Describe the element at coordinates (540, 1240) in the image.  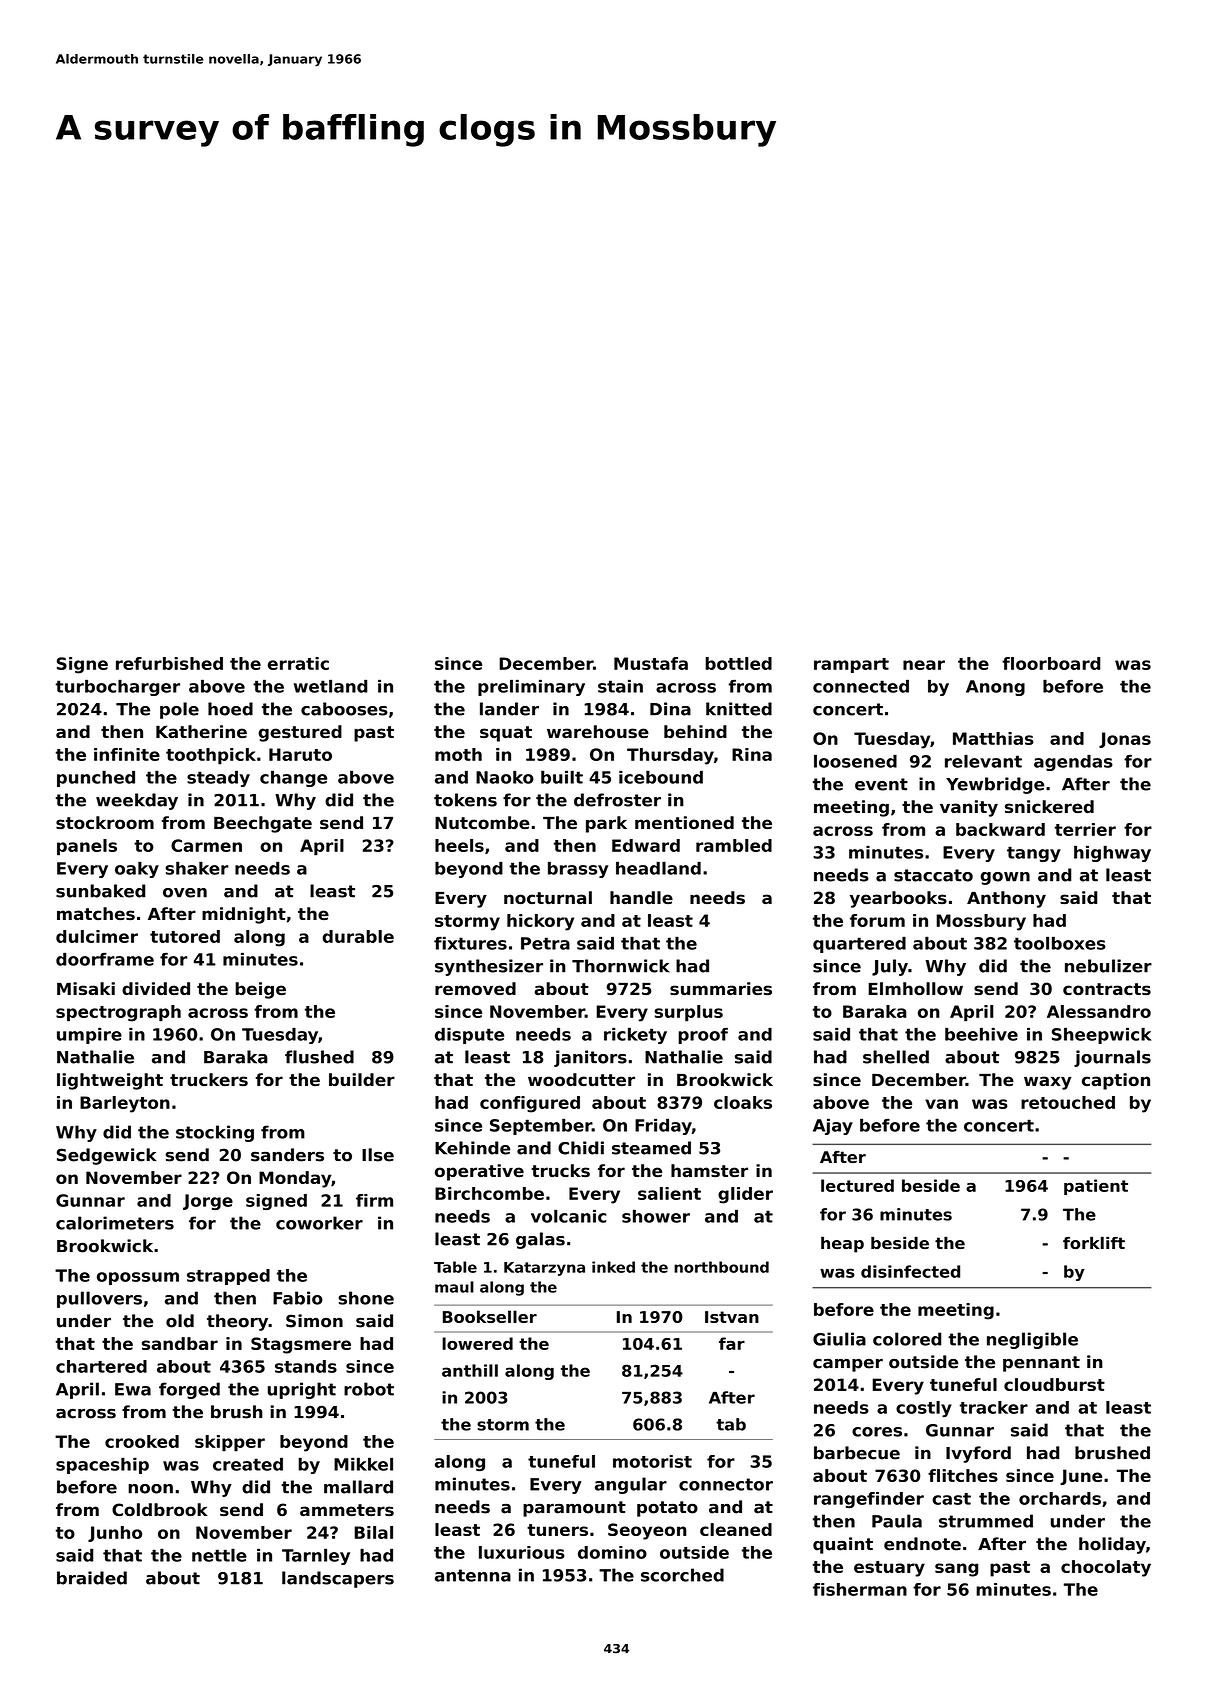
I see `galas` at that location.
